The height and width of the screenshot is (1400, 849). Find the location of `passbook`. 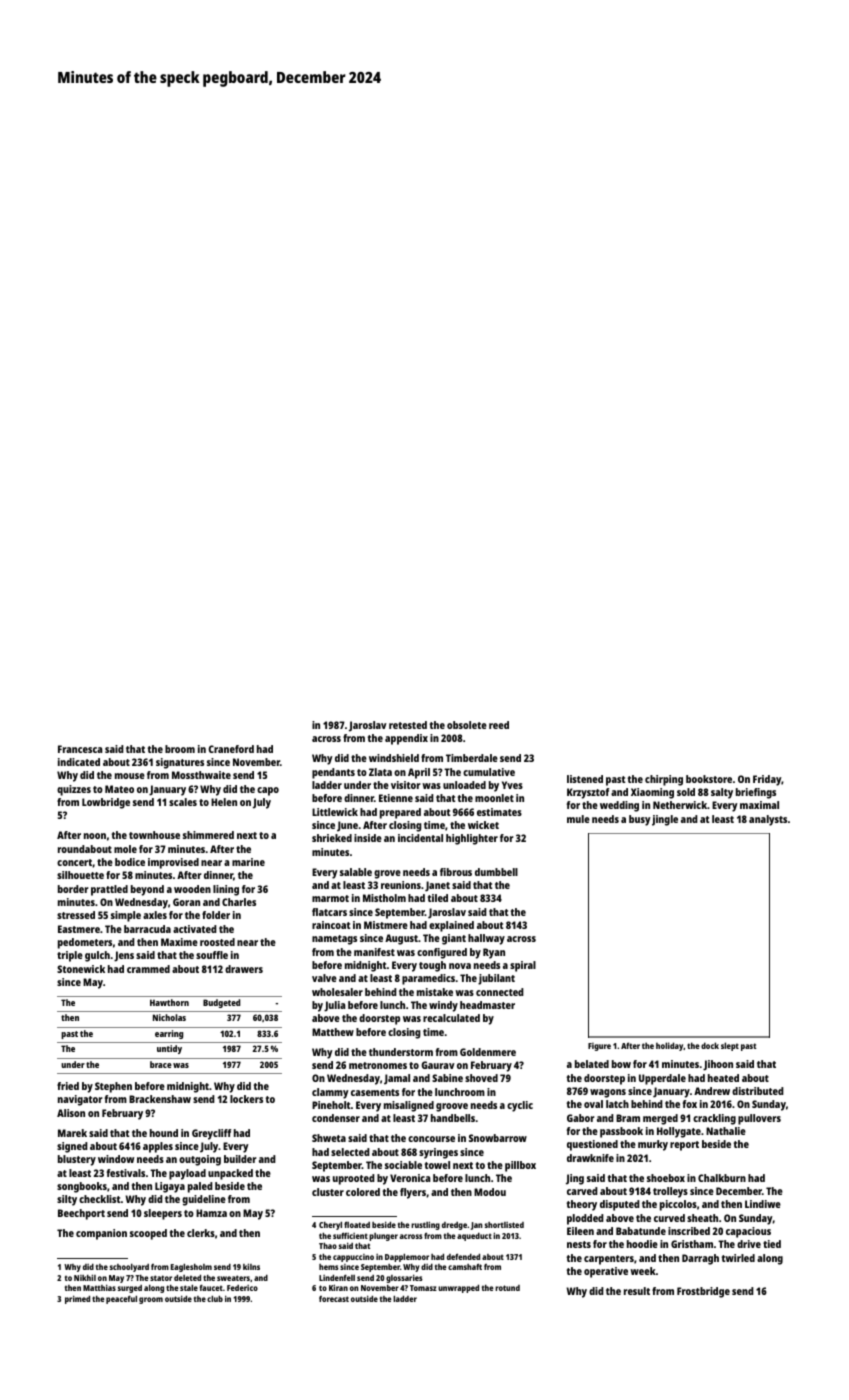

passbook is located at coordinates (621, 1132).
